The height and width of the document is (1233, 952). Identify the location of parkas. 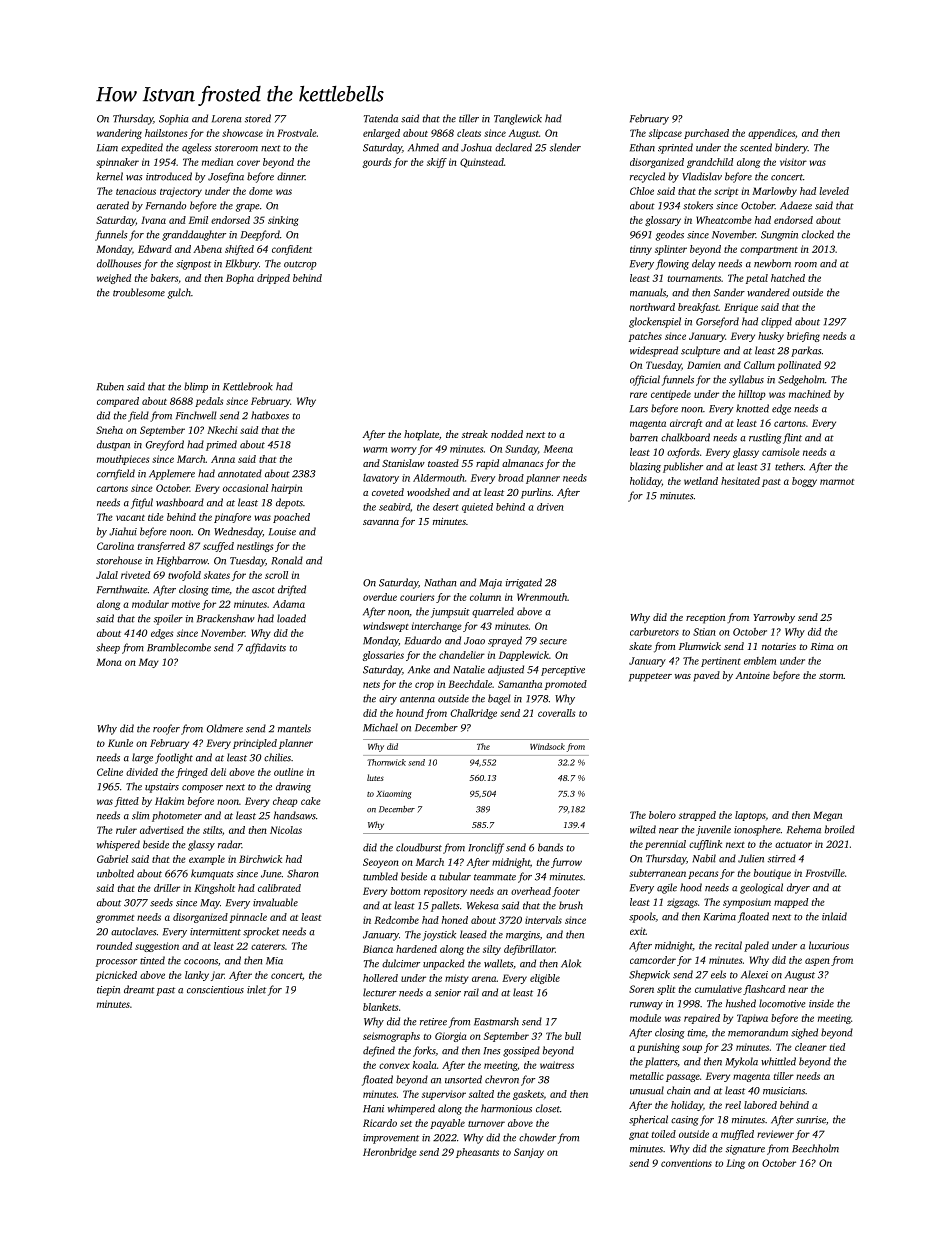
(806, 351).
